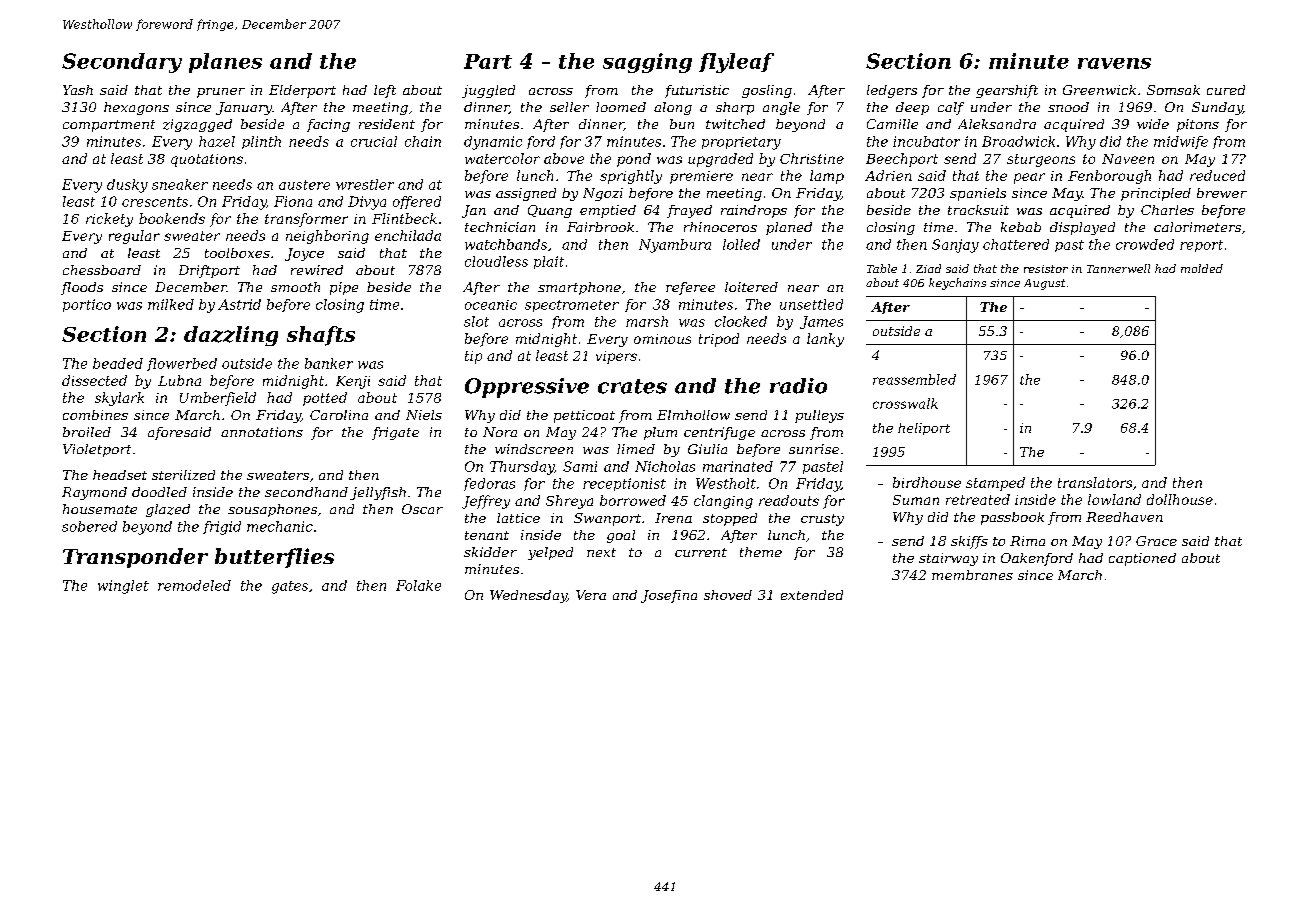  I want to click on seller, so click(569, 107).
